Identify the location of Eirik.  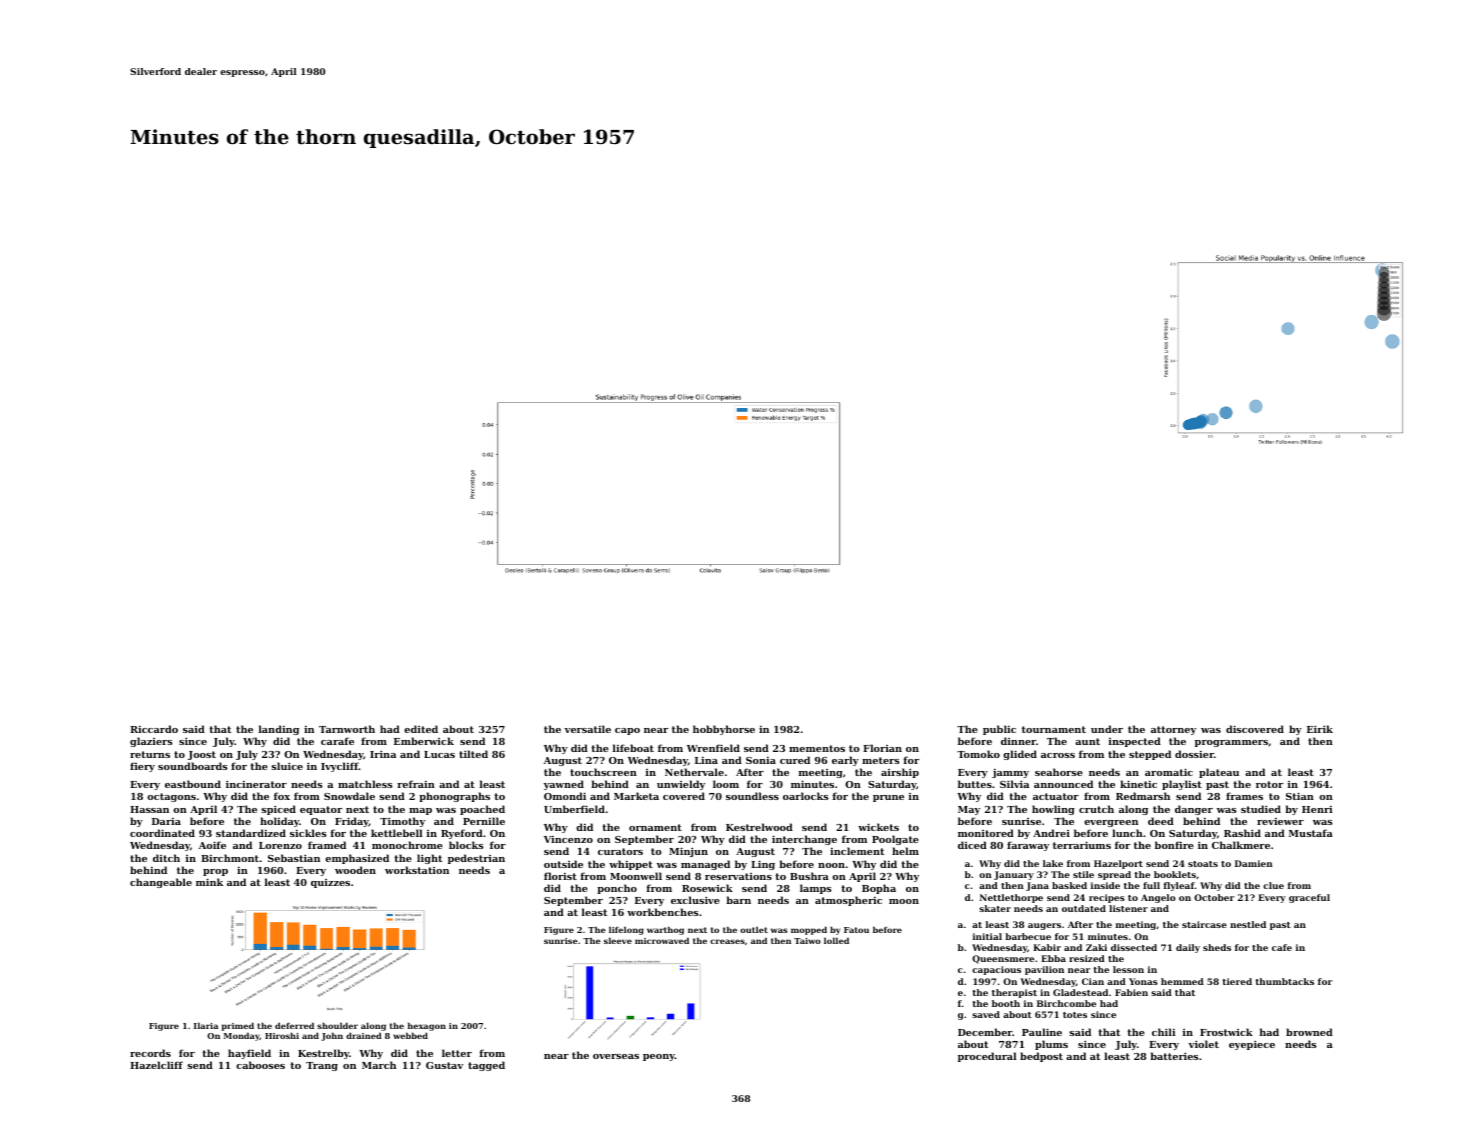
(1320, 729).
